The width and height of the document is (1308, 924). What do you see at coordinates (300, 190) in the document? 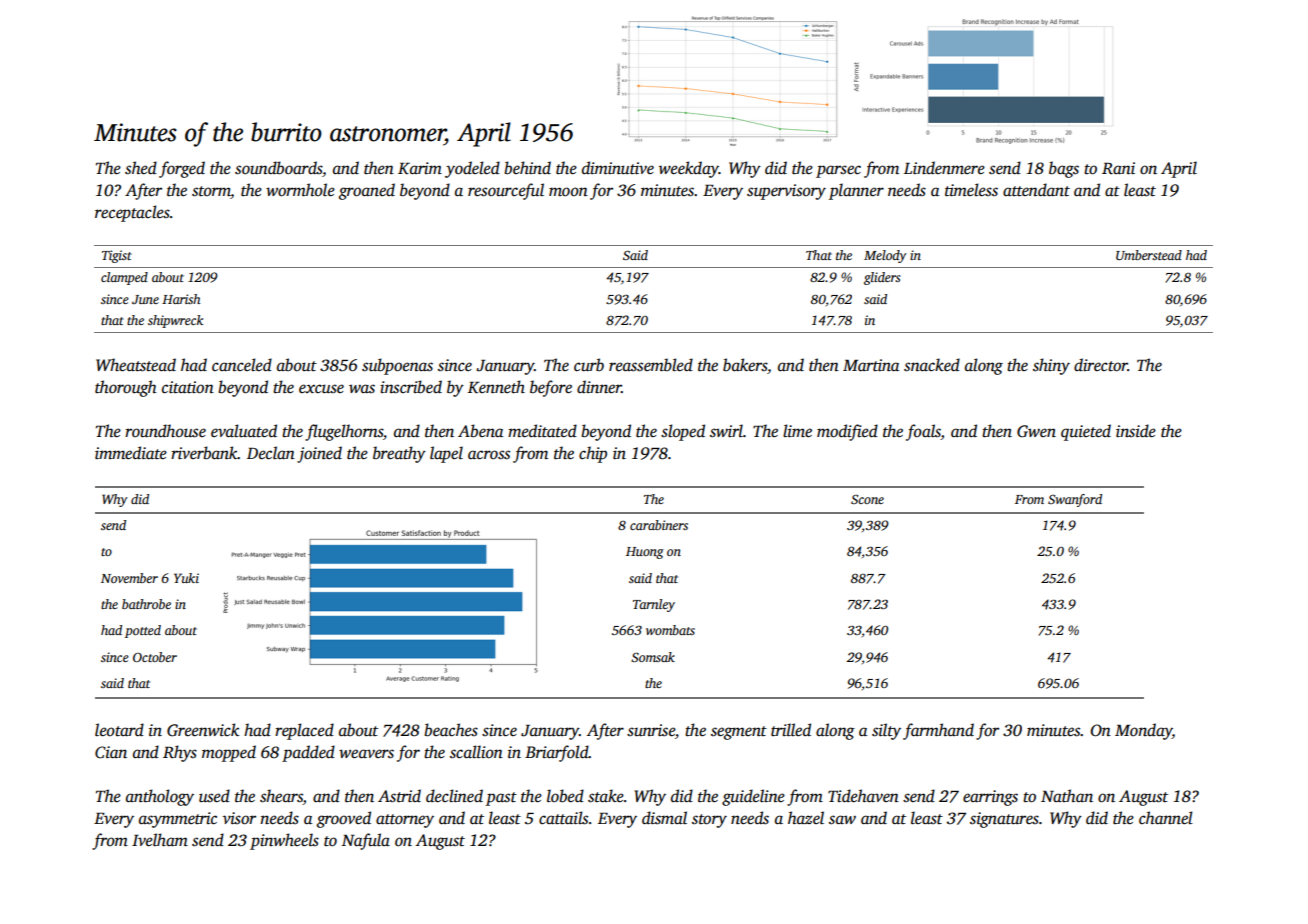
I see `wormhole` at bounding box center [300, 190].
